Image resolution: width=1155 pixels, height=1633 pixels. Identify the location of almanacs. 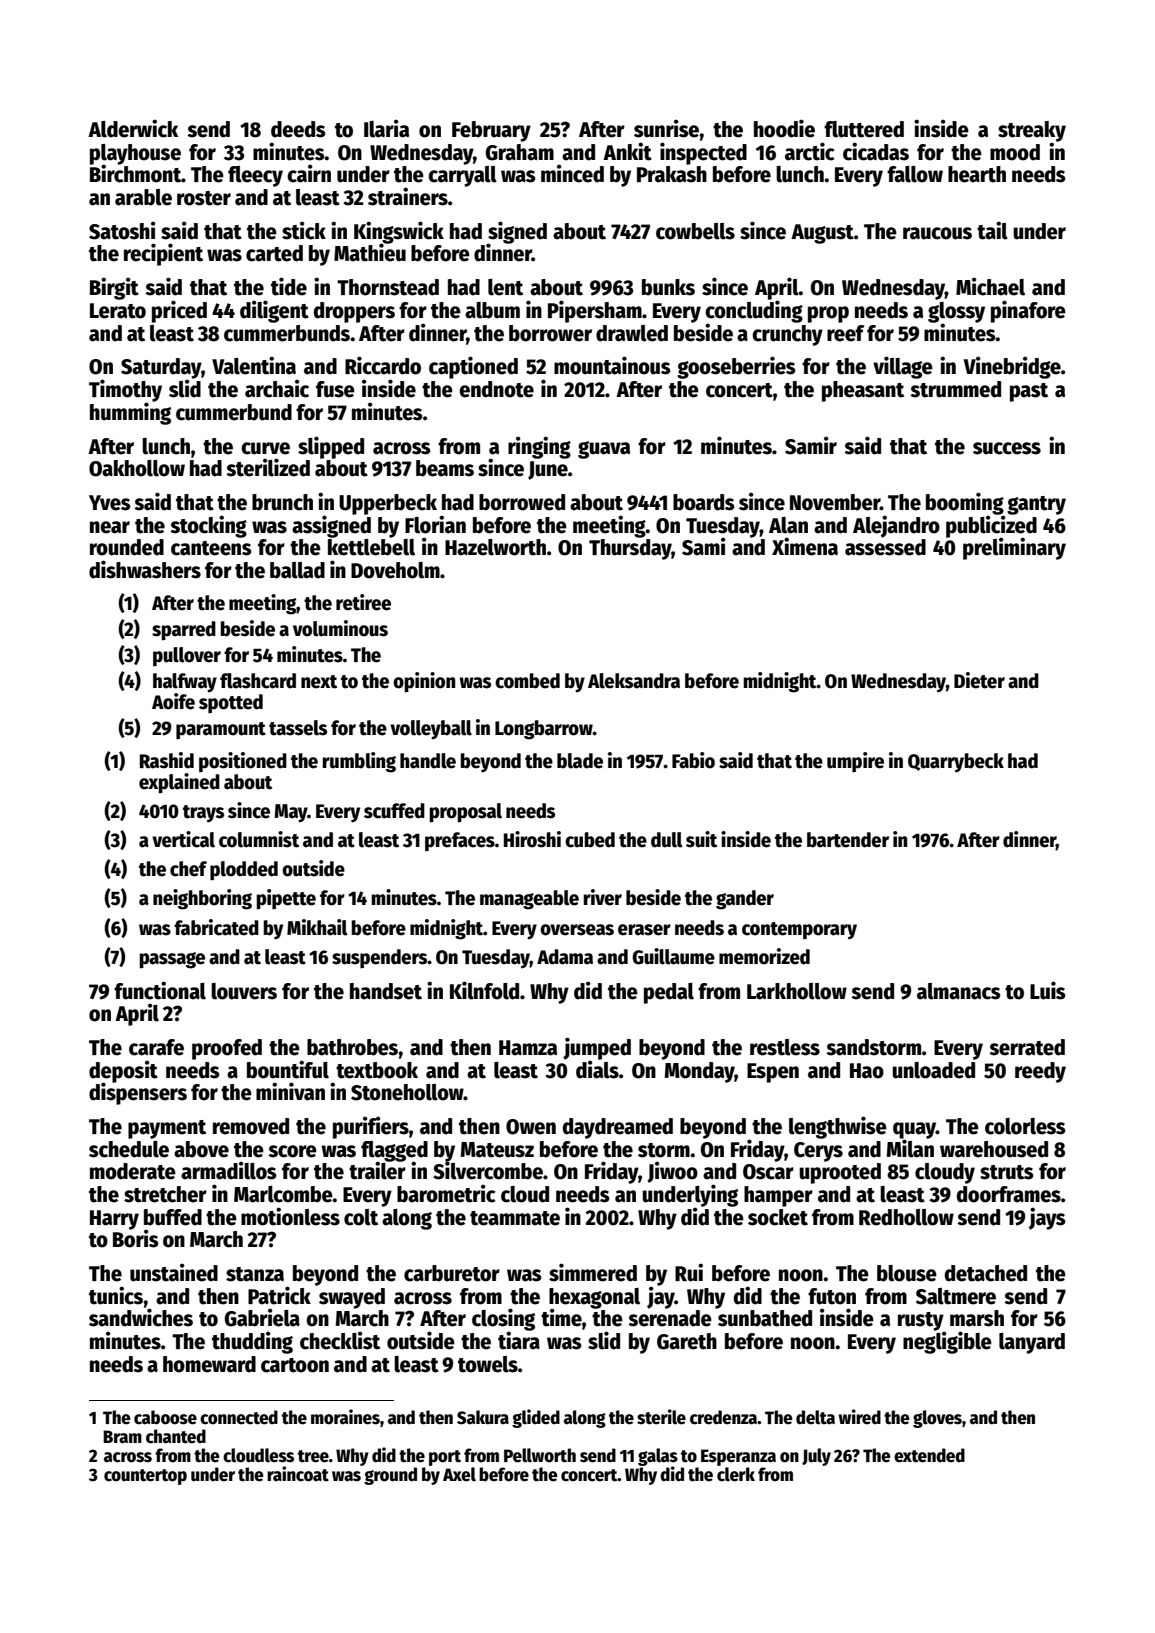
(959, 991).
